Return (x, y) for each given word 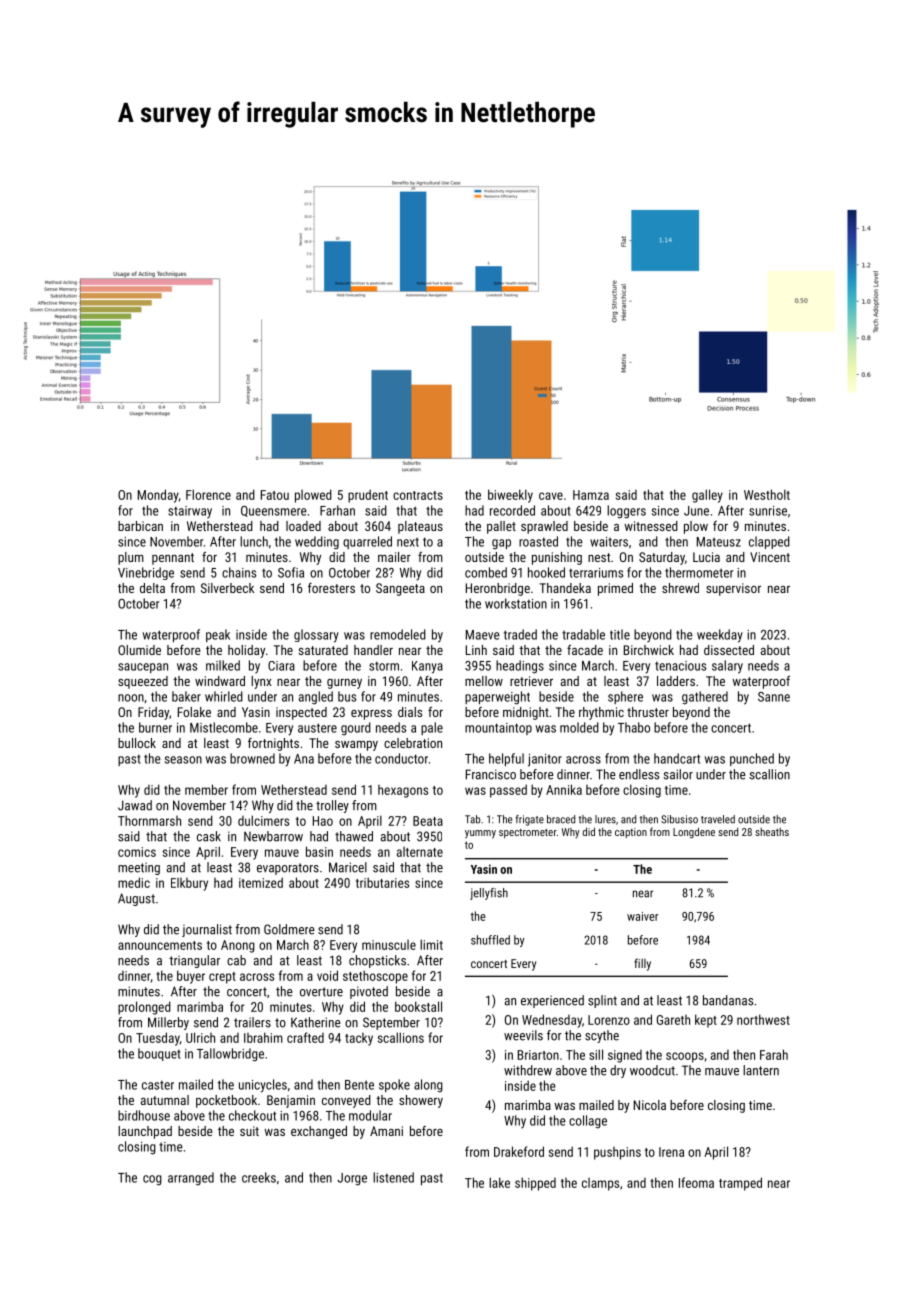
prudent (368, 496)
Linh (476, 650)
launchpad (145, 1132)
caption (631, 833)
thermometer (699, 572)
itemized (261, 882)
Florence (208, 494)
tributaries (382, 882)
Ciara (281, 666)
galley (707, 496)
